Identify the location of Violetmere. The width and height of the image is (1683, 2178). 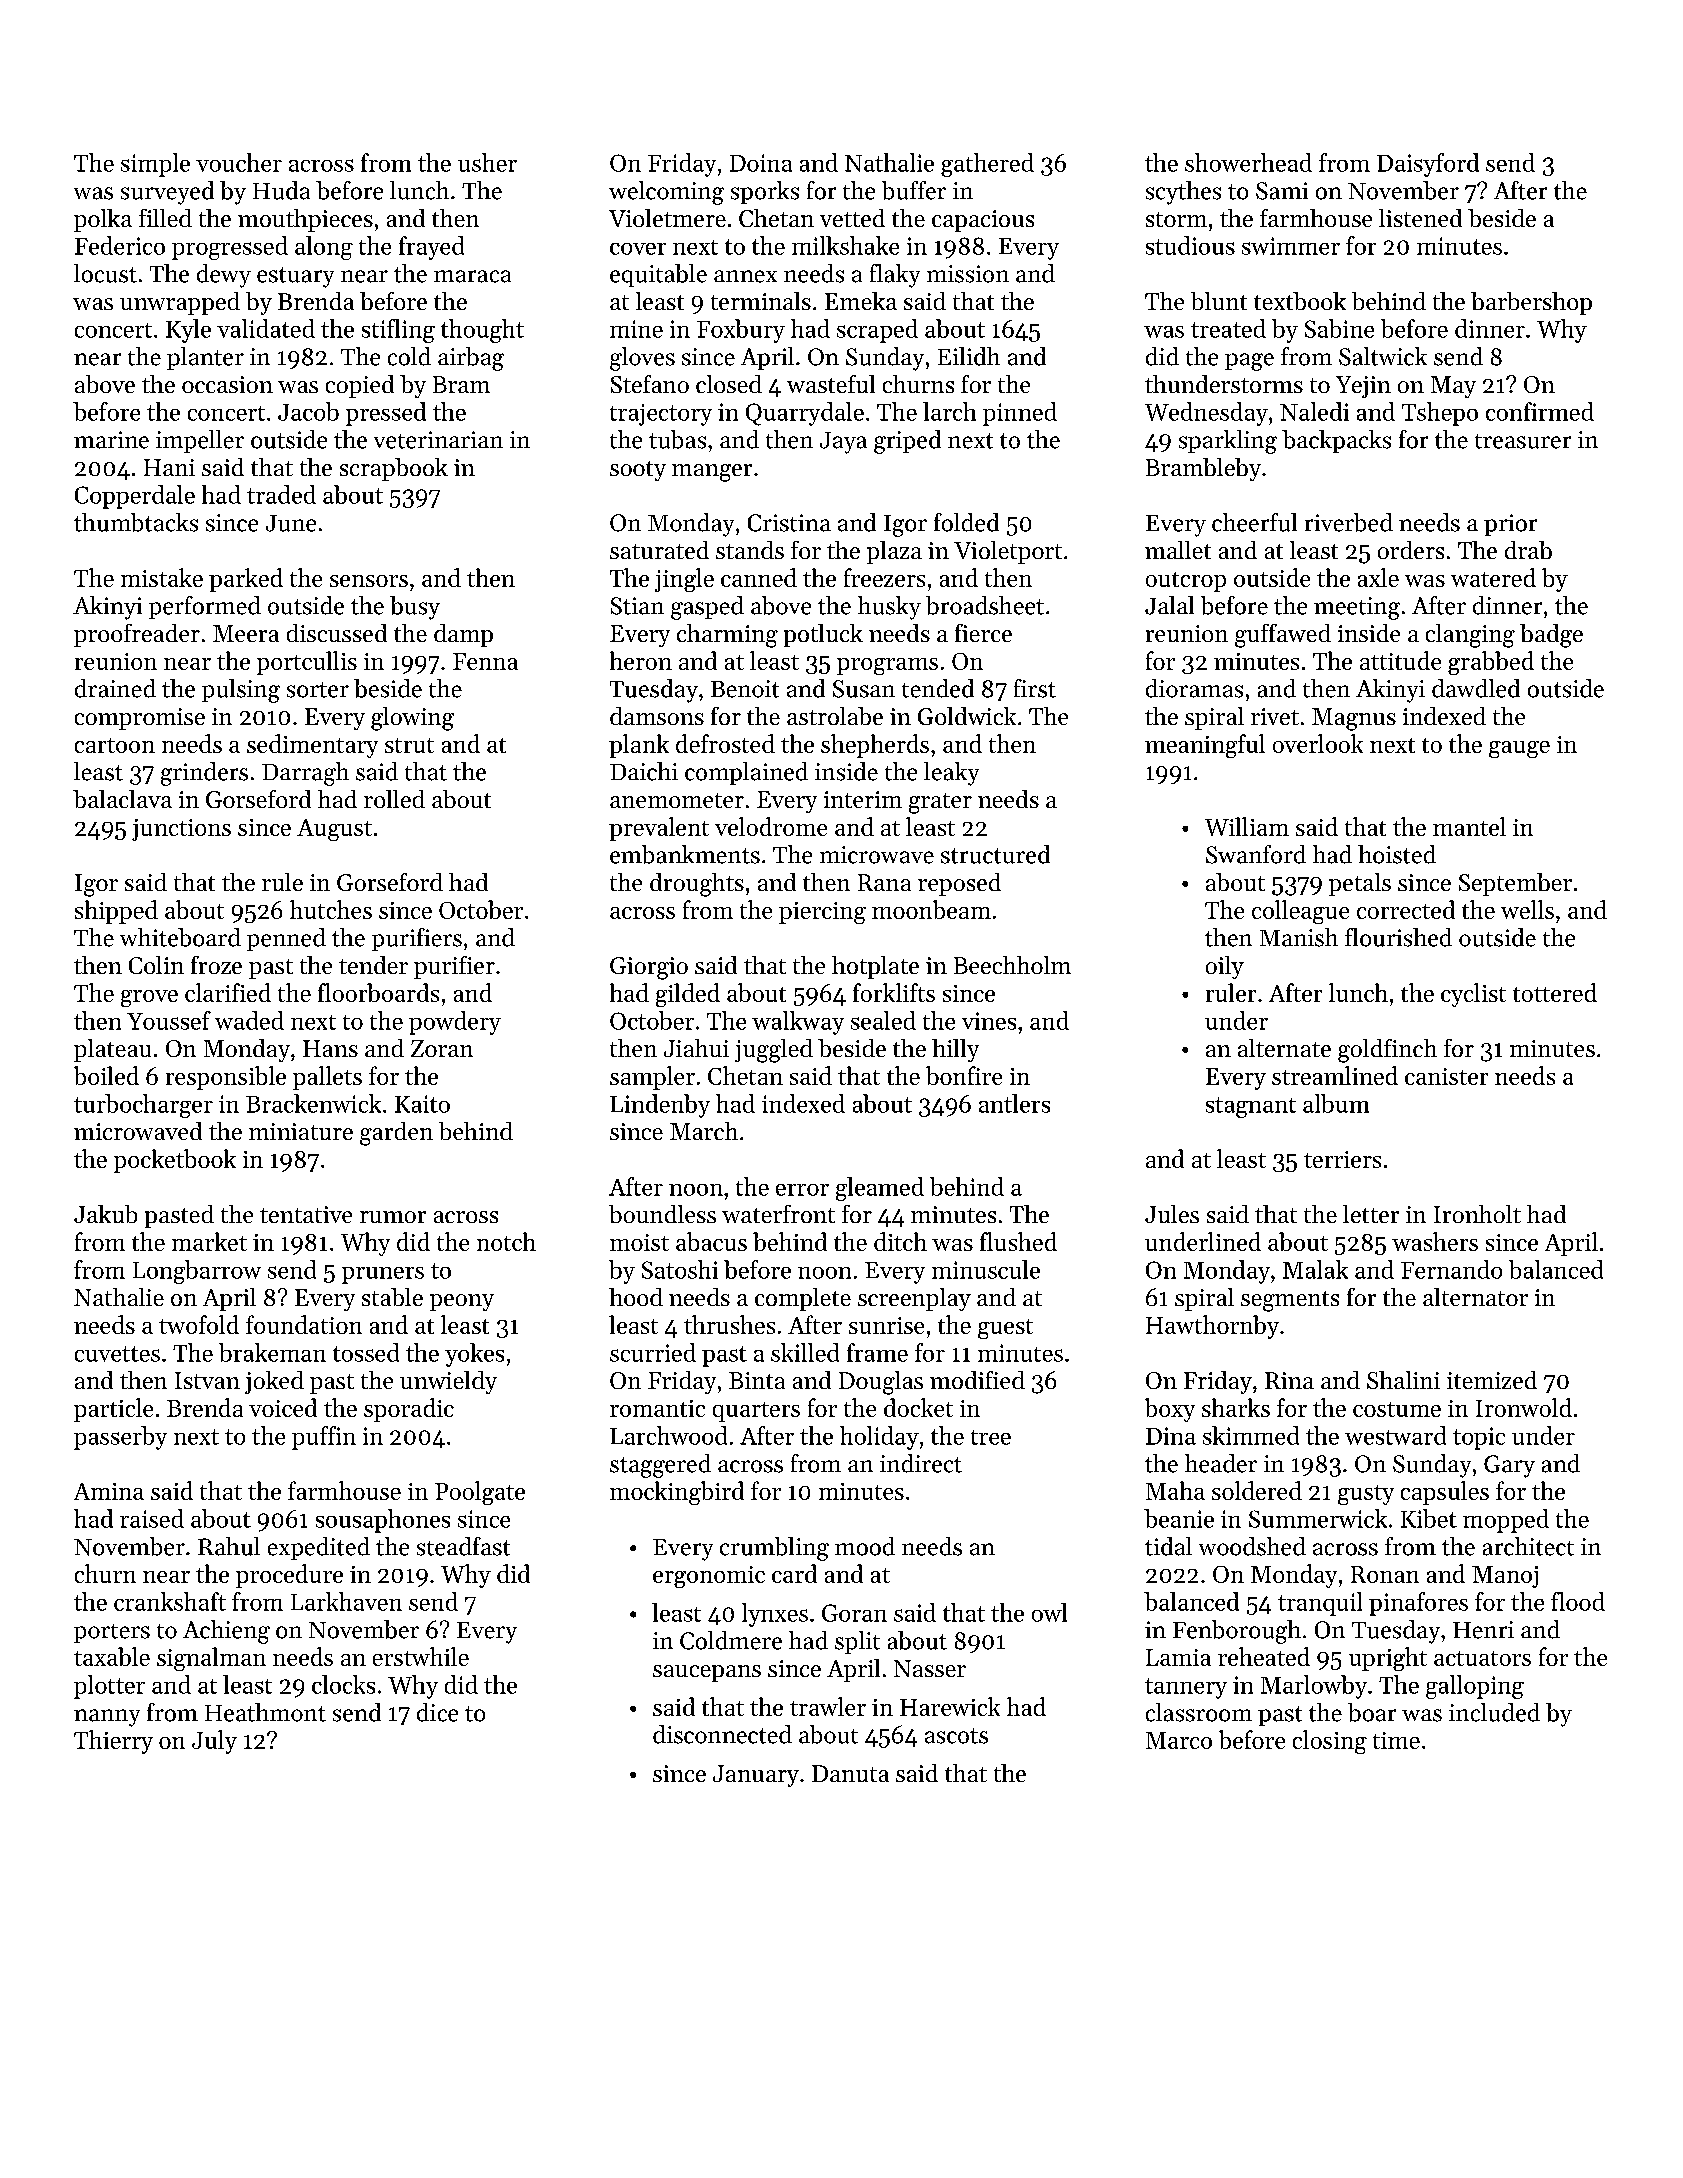
(667, 218).
